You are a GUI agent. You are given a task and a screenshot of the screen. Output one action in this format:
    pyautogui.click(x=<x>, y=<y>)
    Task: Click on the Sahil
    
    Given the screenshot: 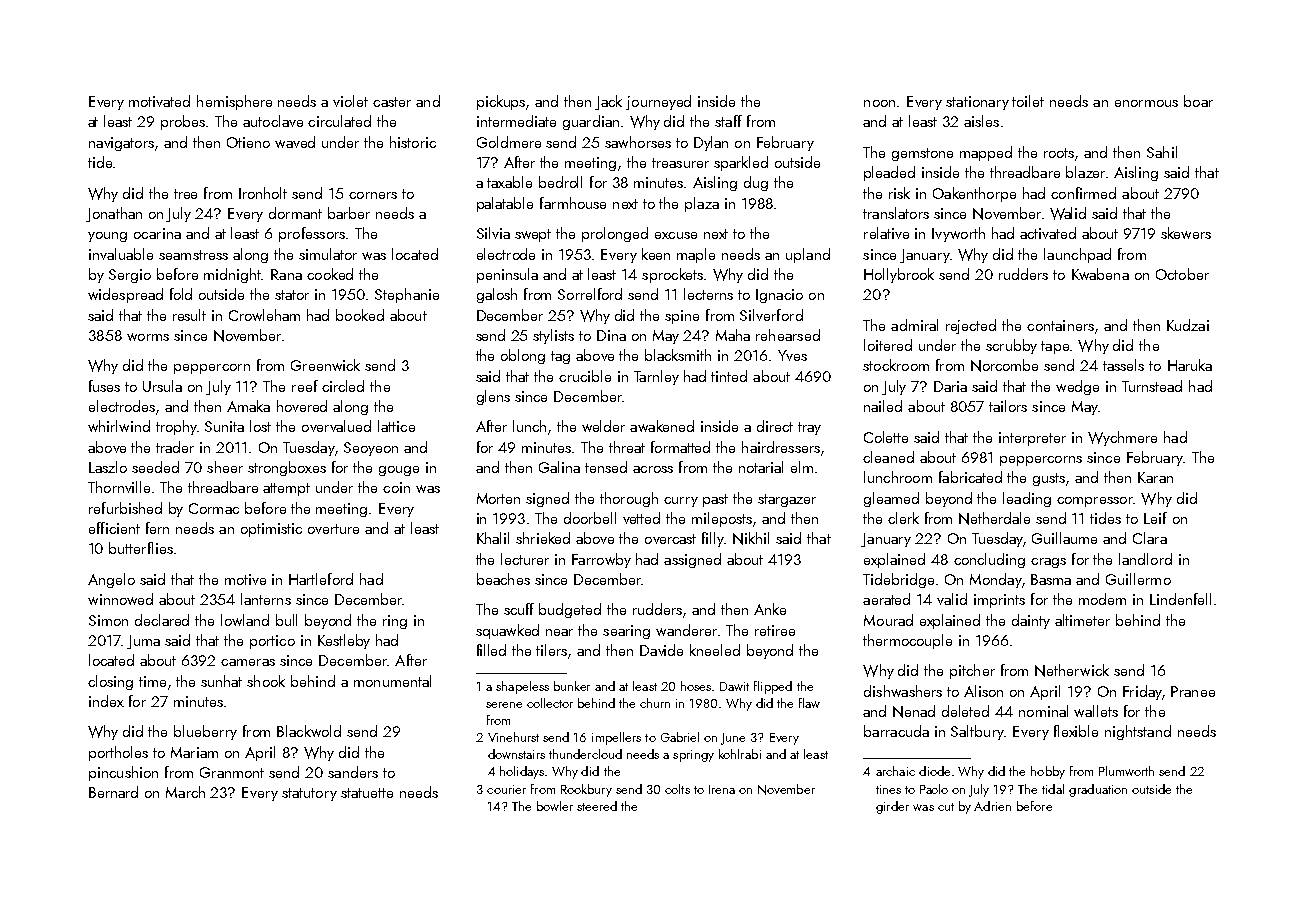 What is the action you would take?
    pyautogui.click(x=1162, y=152)
